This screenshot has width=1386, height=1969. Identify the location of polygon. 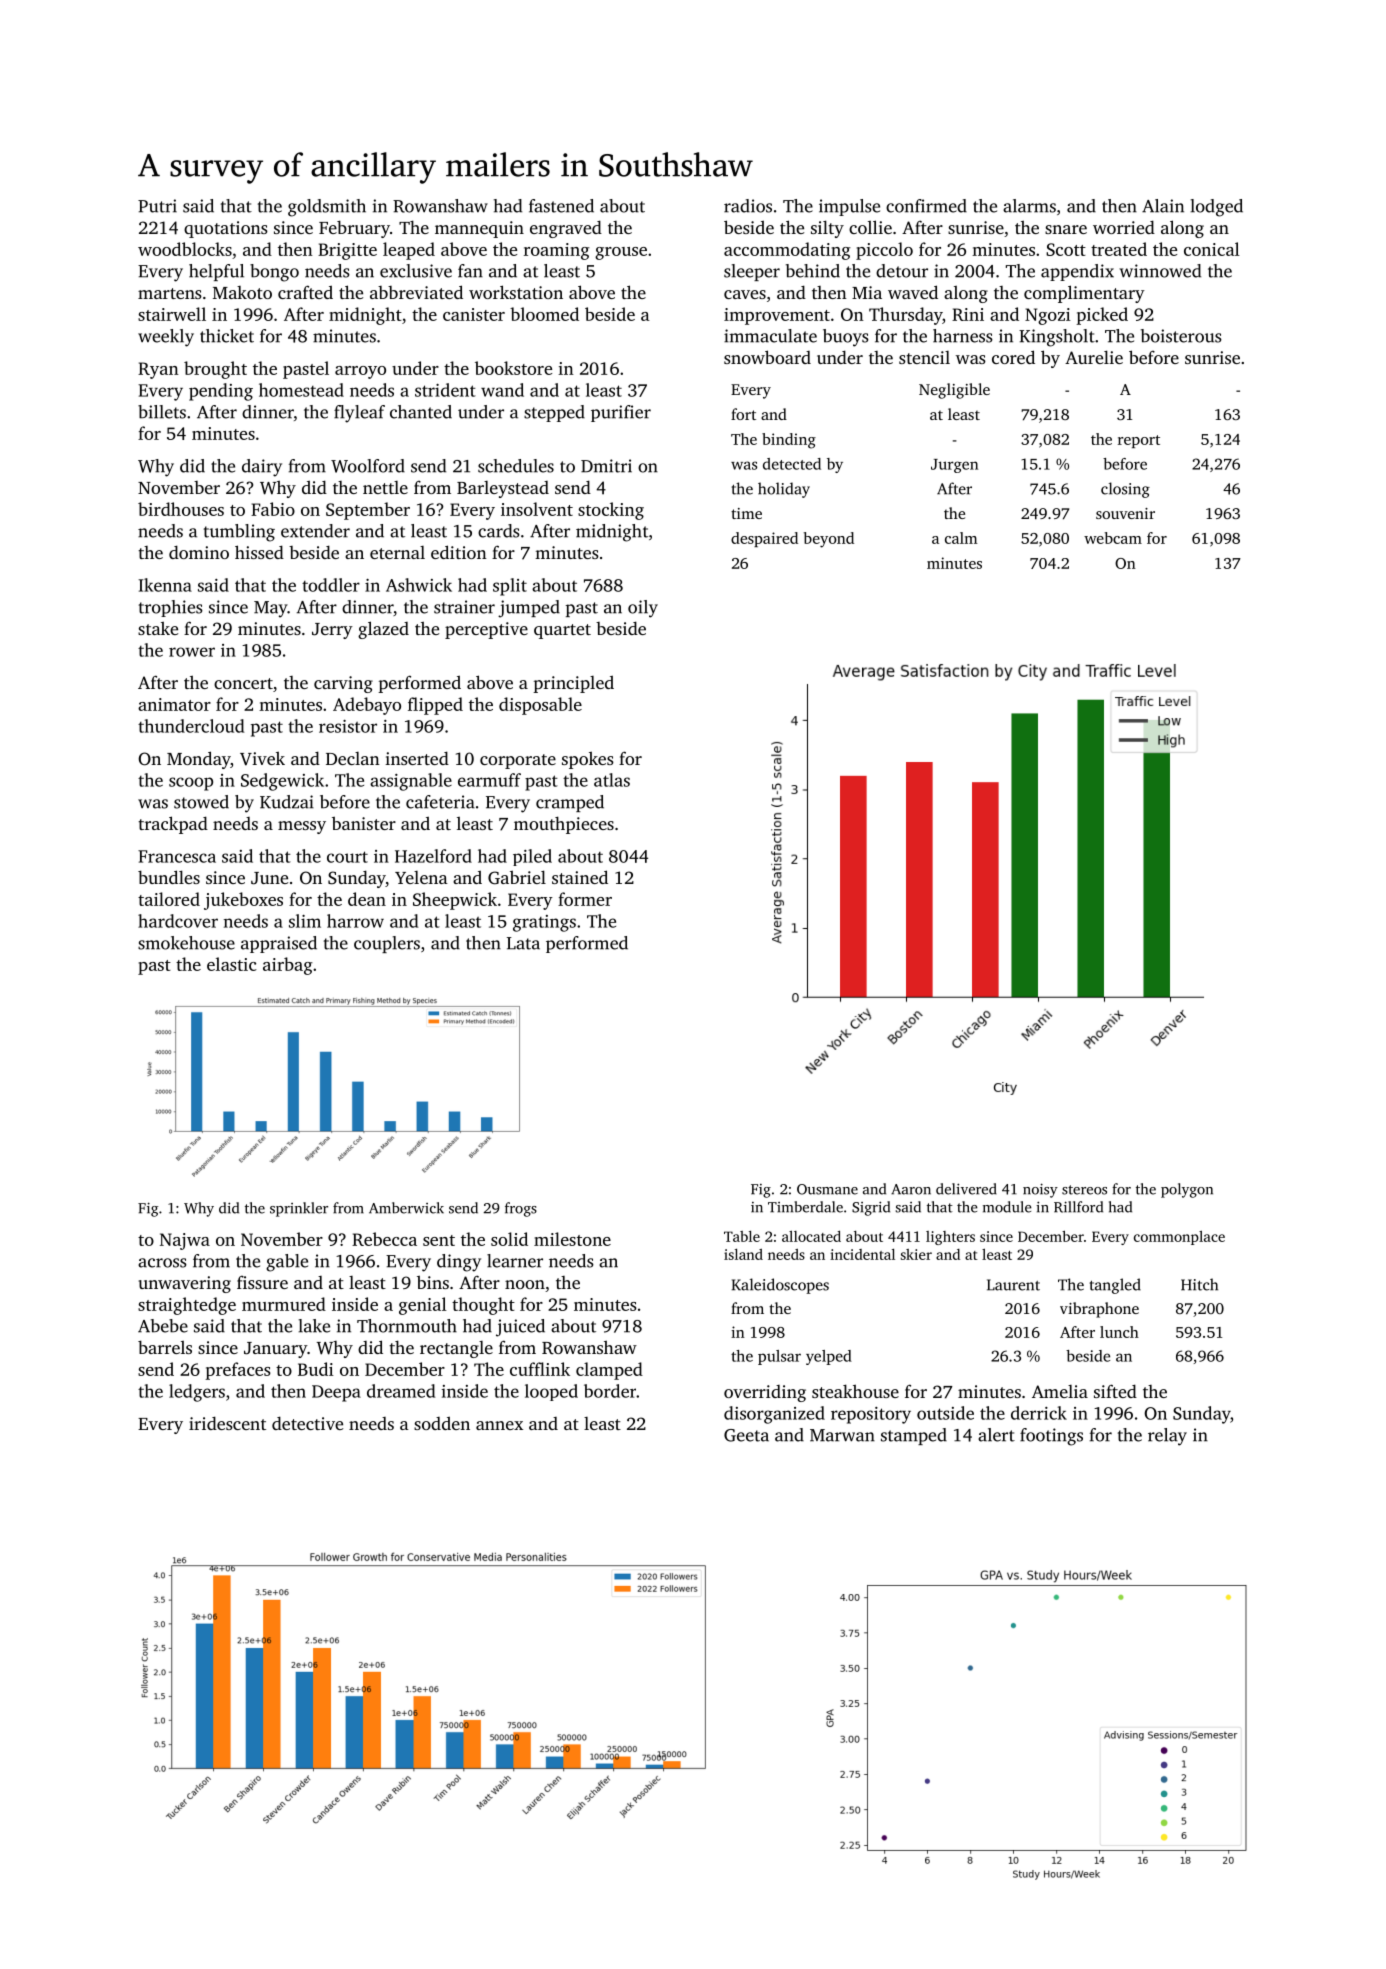
(1187, 1190).
